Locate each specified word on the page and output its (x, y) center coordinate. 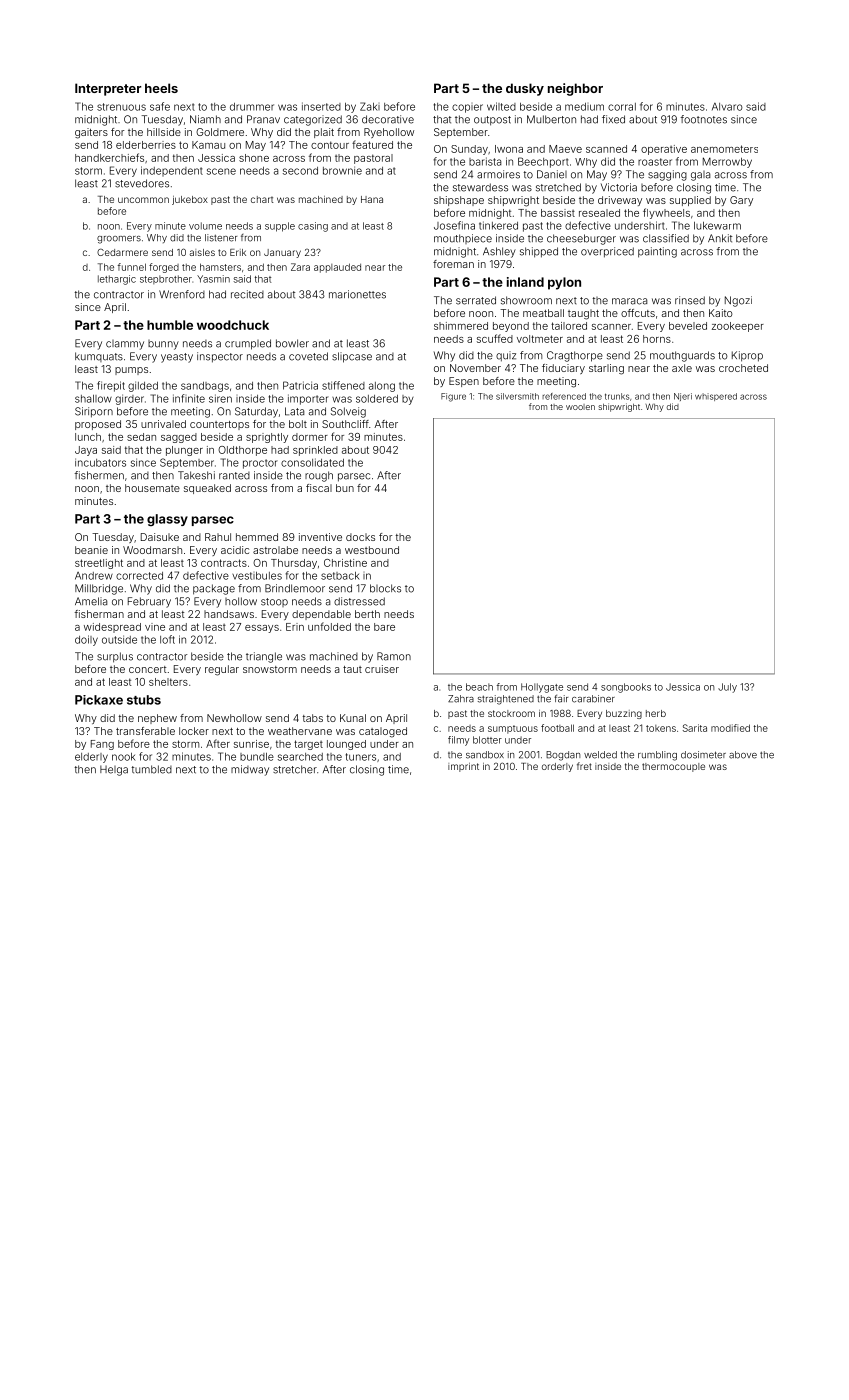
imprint (463, 767)
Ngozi (738, 301)
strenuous (121, 107)
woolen (580, 407)
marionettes (357, 294)
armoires (498, 174)
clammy (125, 345)
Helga (114, 770)
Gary (741, 201)
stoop (274, 602)
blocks (385, 588)
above (743, 755)
